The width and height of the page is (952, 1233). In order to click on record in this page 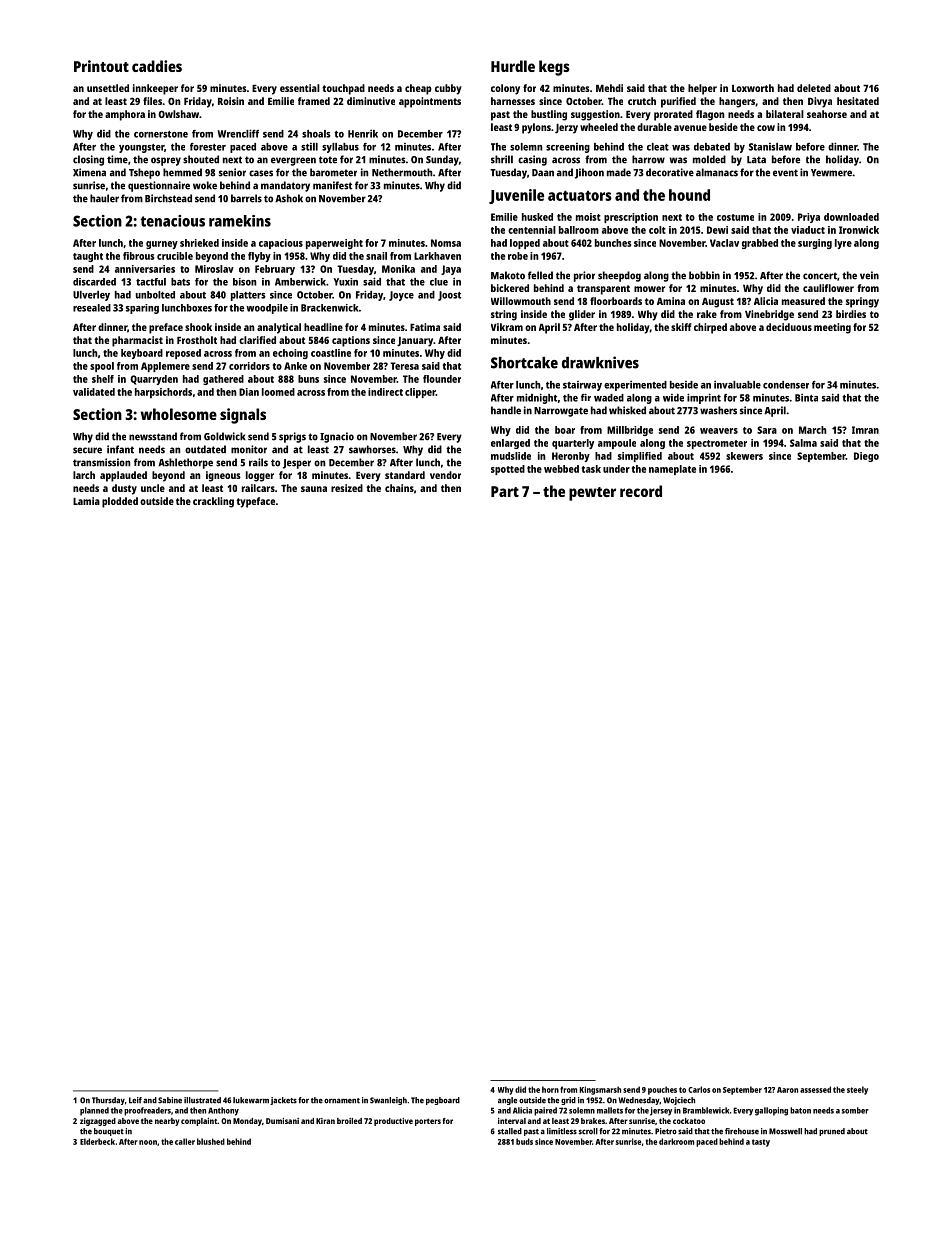, I will do `click(641, 491)`.
